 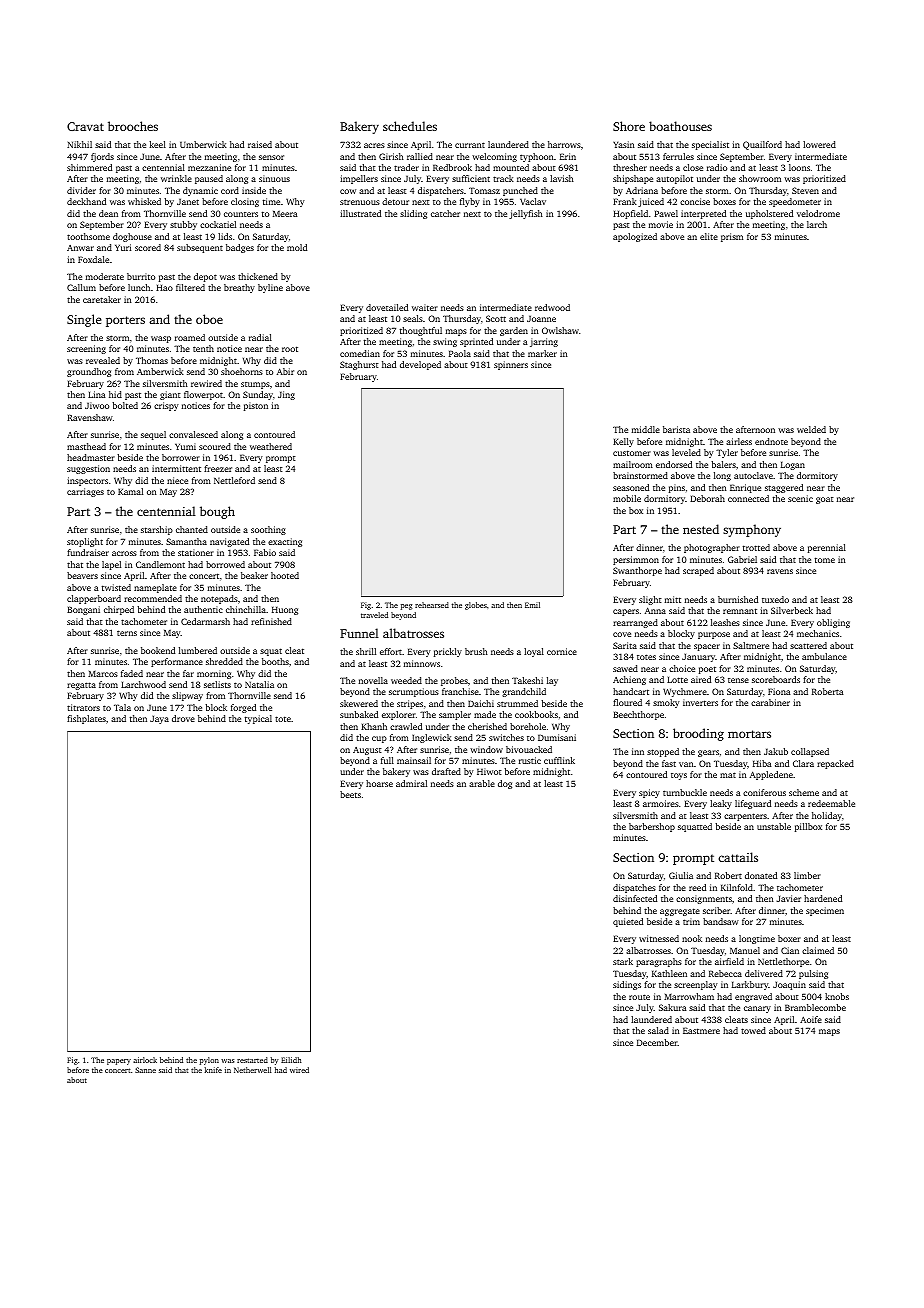 I want to click on elite, so click(x=709, y=236).
